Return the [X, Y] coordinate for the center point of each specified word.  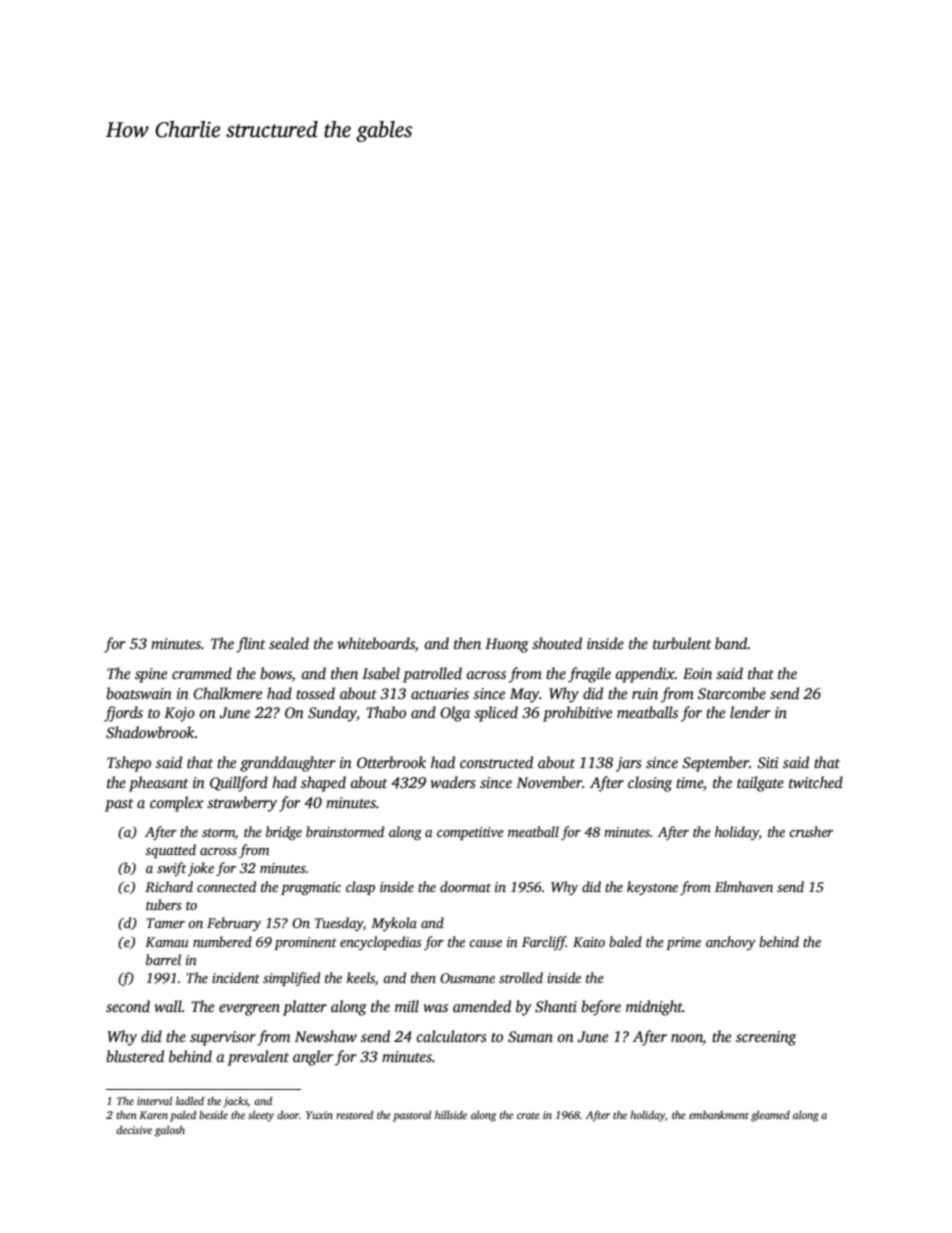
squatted [170, 851]
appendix [645, 675]
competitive [470, 833]
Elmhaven [744, 886]
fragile [589, 675]
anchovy [731, 943]
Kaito [589, 942]
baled [625, 941]
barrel [163, 959]
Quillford [239, 784]
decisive [134, 1129]
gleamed [770, 1116]
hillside [451, 1115]
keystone [652, 888]
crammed [202, 673]
